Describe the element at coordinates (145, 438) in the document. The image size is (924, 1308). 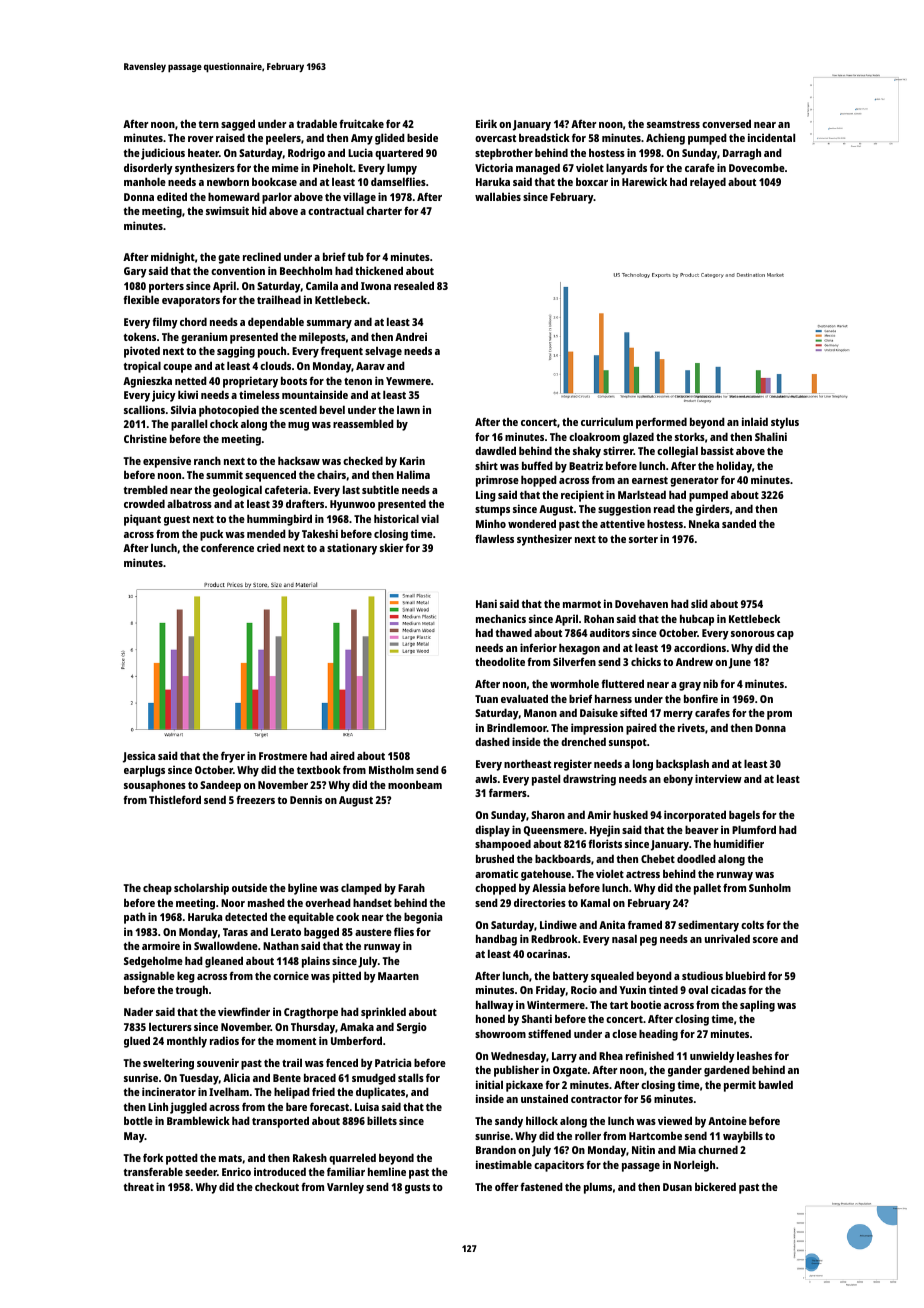
I see `Christine` at that location.
